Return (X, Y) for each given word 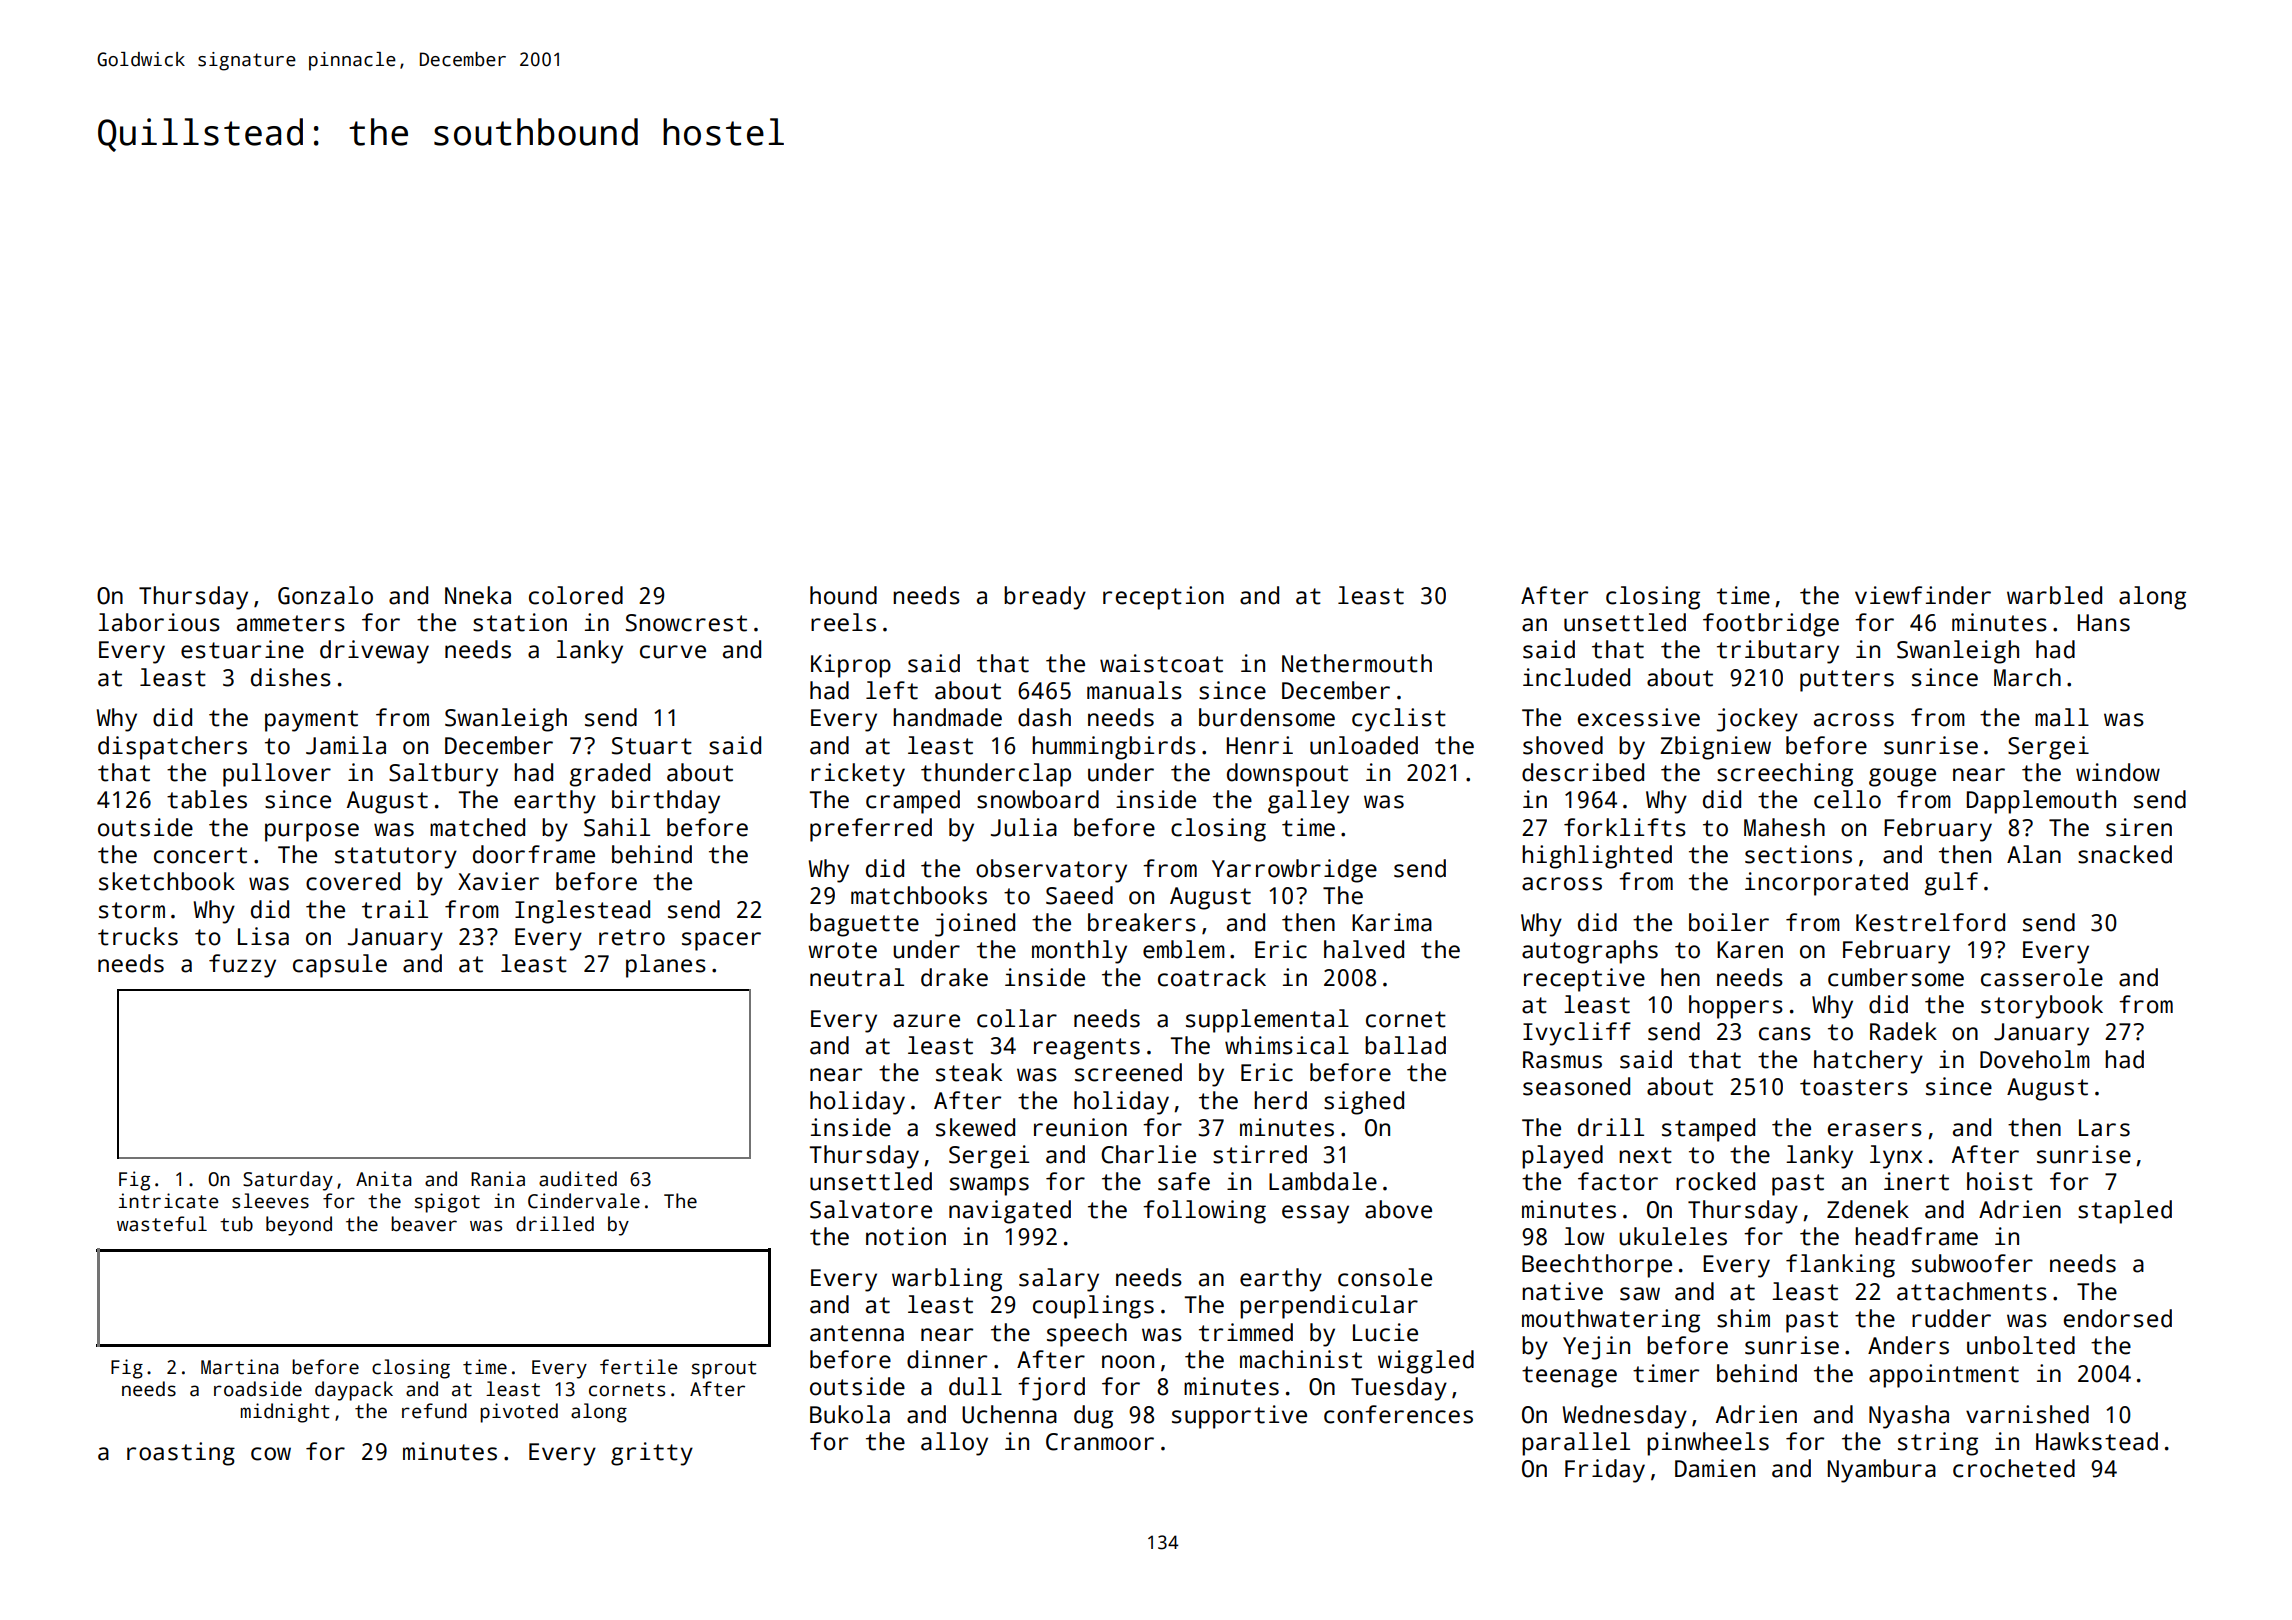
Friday (1605, 1471)
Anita (384, 1179)
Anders (1908, 1345)
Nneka (478, 595)
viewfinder (1923, 595)
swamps (989, 1186)
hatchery (1868, 1062)
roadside (258, 1389)
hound (843, 595)
